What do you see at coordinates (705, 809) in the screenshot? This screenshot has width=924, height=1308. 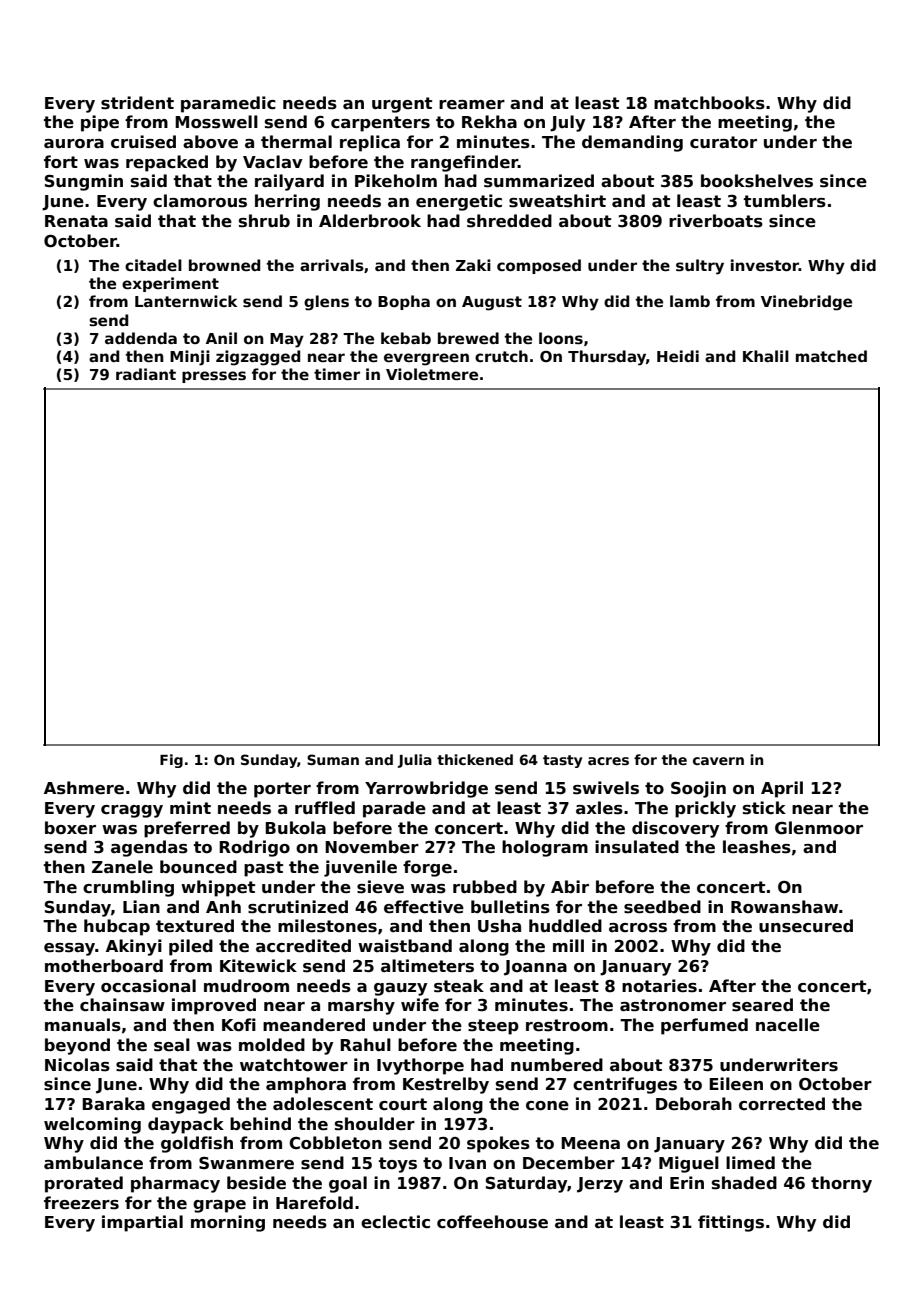 I see `prickly` at bounding box center [705, 809].
